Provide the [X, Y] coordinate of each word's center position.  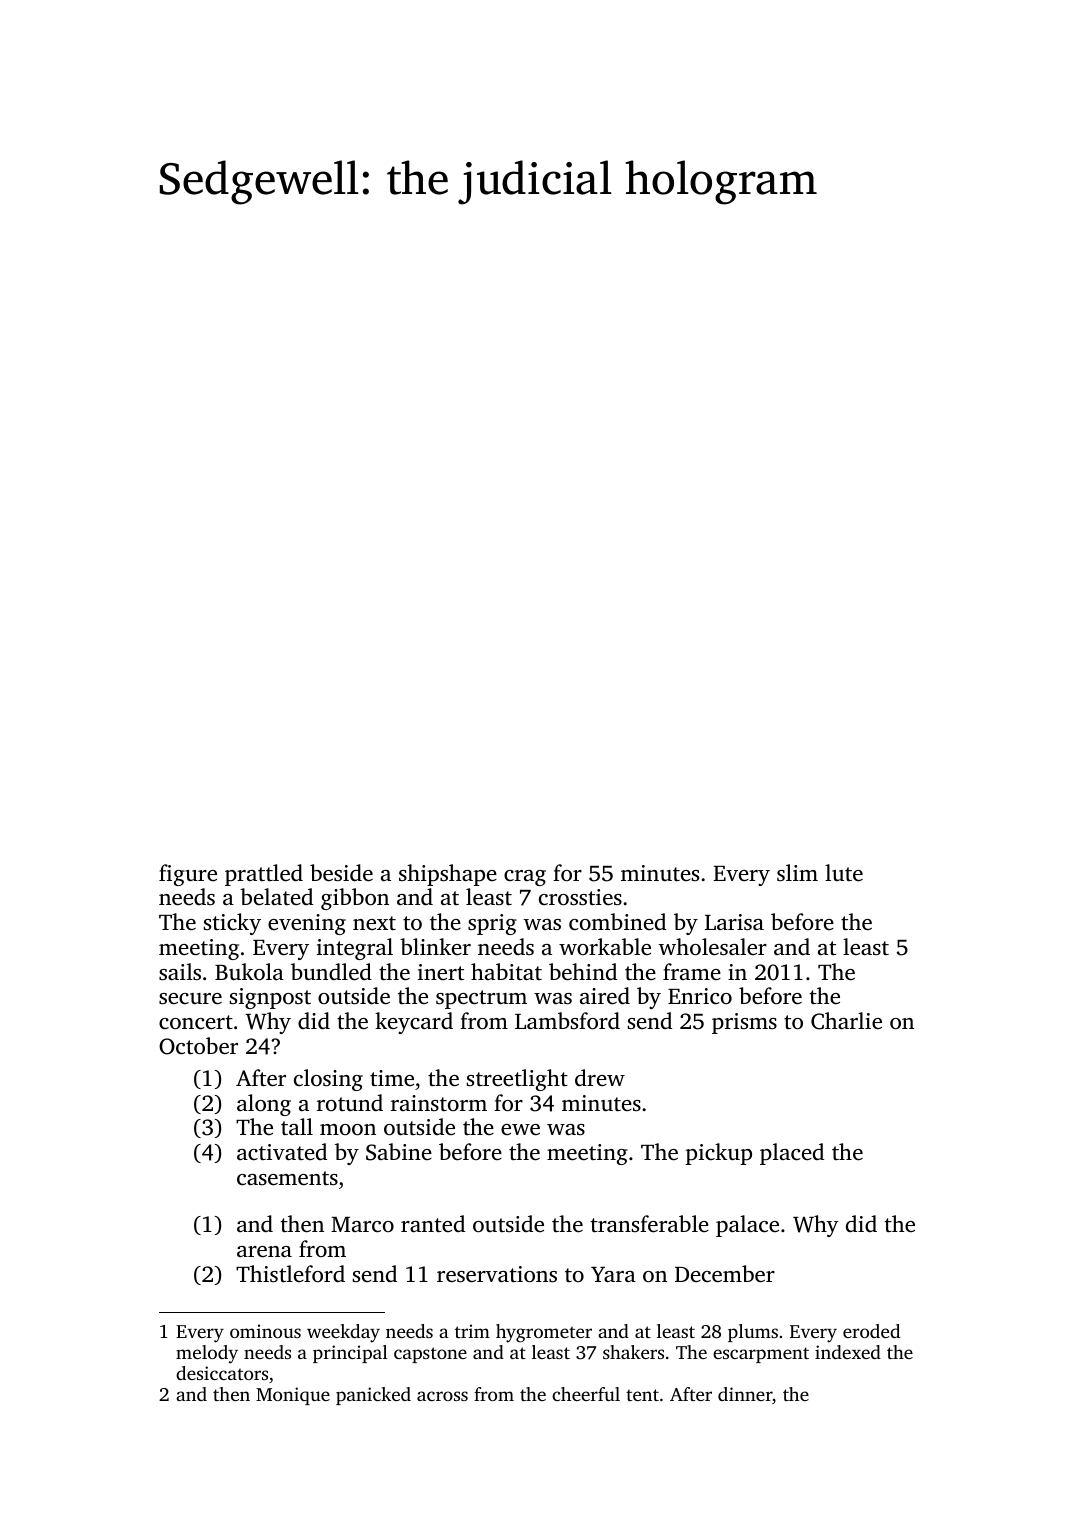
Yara [613, 1274]
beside [341, 873]
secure [190, 999]
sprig [492, 924]
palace [747, 1226]
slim [797, 872]
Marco [362, 1225]
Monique [293, 1396]
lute [844, 873]
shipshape [448, 875]
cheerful [586, 1394]
